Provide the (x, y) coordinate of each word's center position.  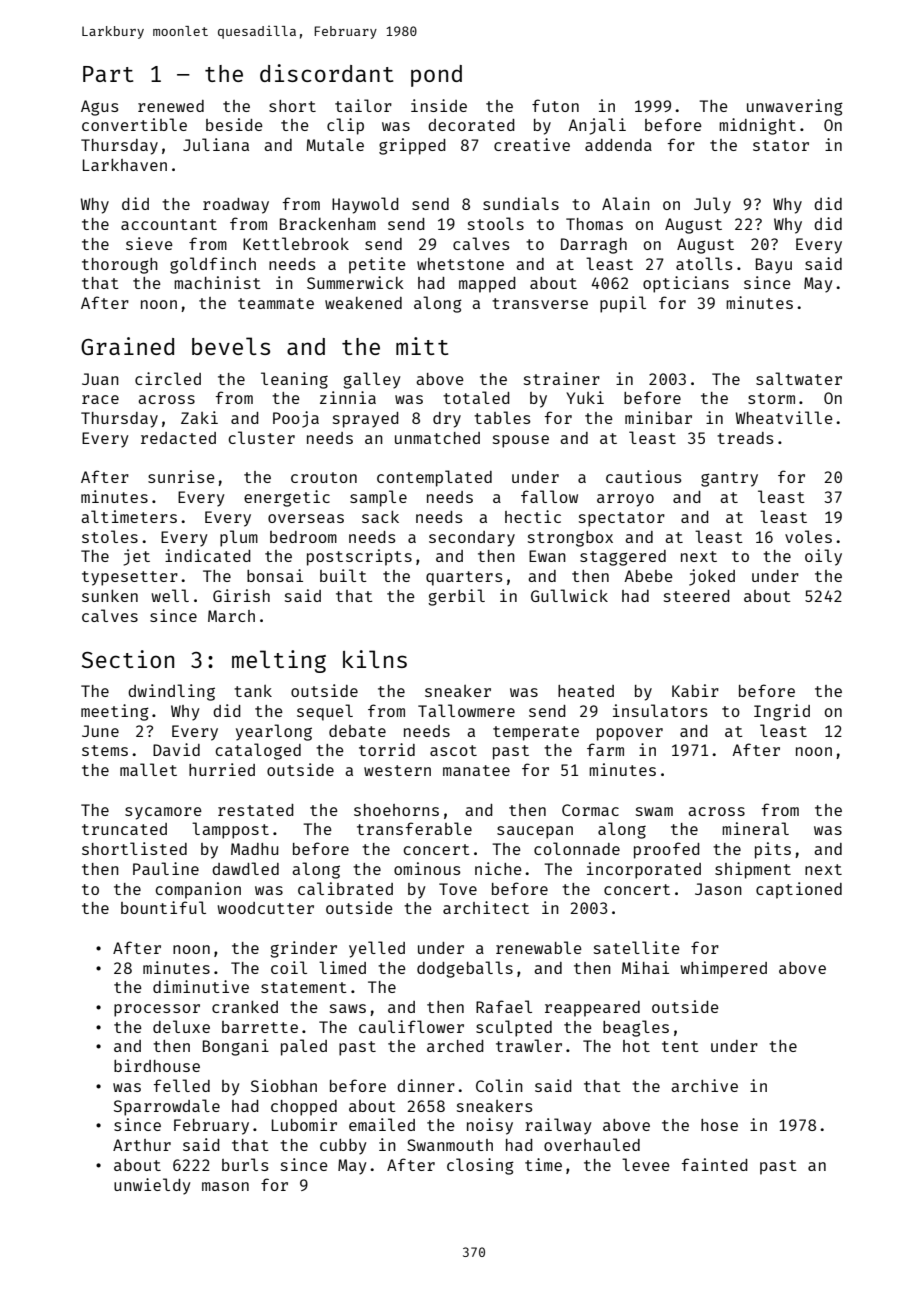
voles (808, 536)
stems (105, 750)
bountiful (163, 907)
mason (225, 1186)
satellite (637, 947)
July (712, 205)
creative (532, 144)
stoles (110, 536)
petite (377, 265)
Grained (127, 346)
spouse (521, 441)
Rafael (504, 1006)
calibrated (345, 888)
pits (773, 850)
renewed (171, 106)
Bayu (774, 266)
